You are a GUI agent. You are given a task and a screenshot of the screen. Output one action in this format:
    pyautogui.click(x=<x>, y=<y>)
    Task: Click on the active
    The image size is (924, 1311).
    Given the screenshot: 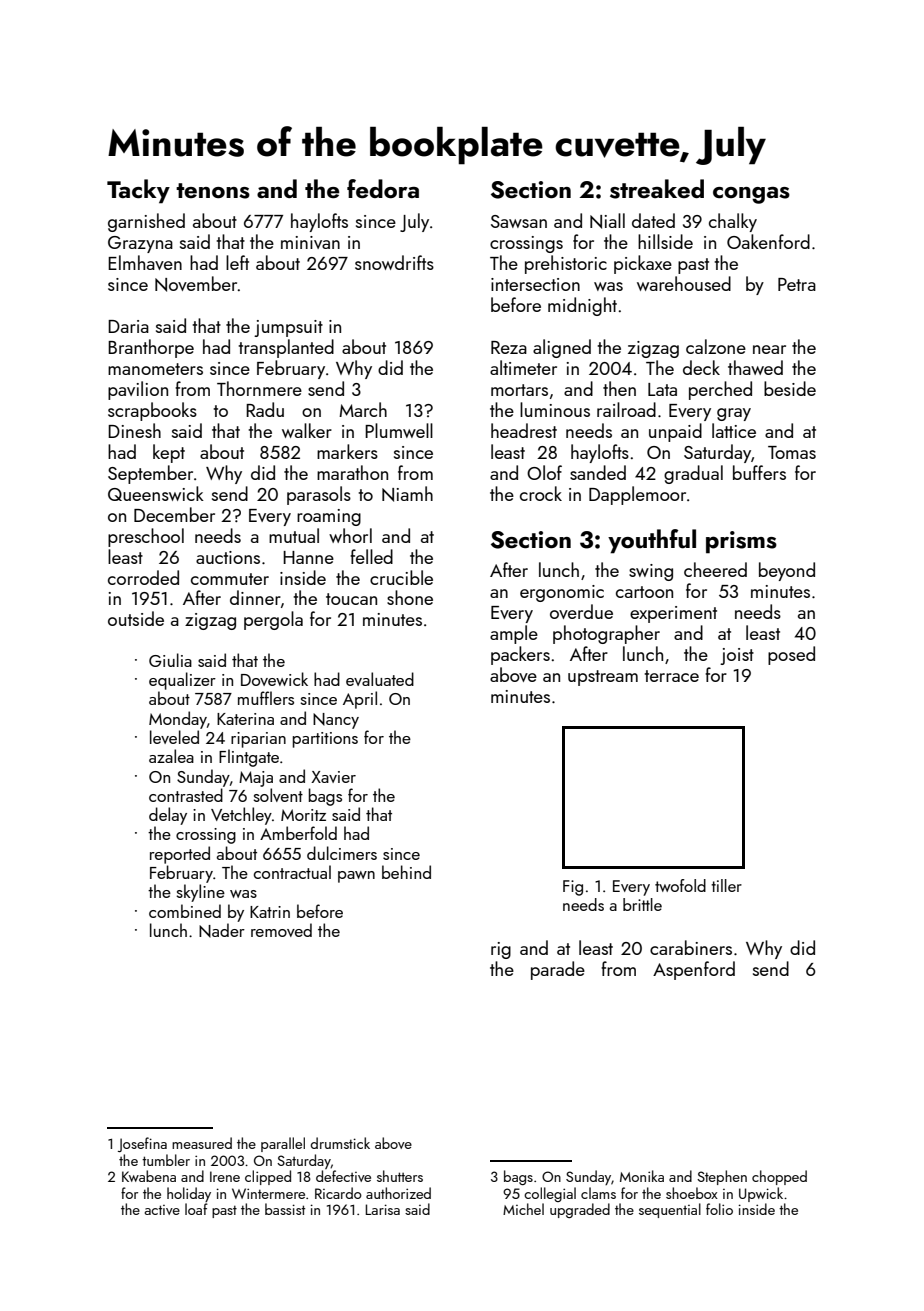 What is the action you would take?
    pyautogui.click(x=162, y=1210)
